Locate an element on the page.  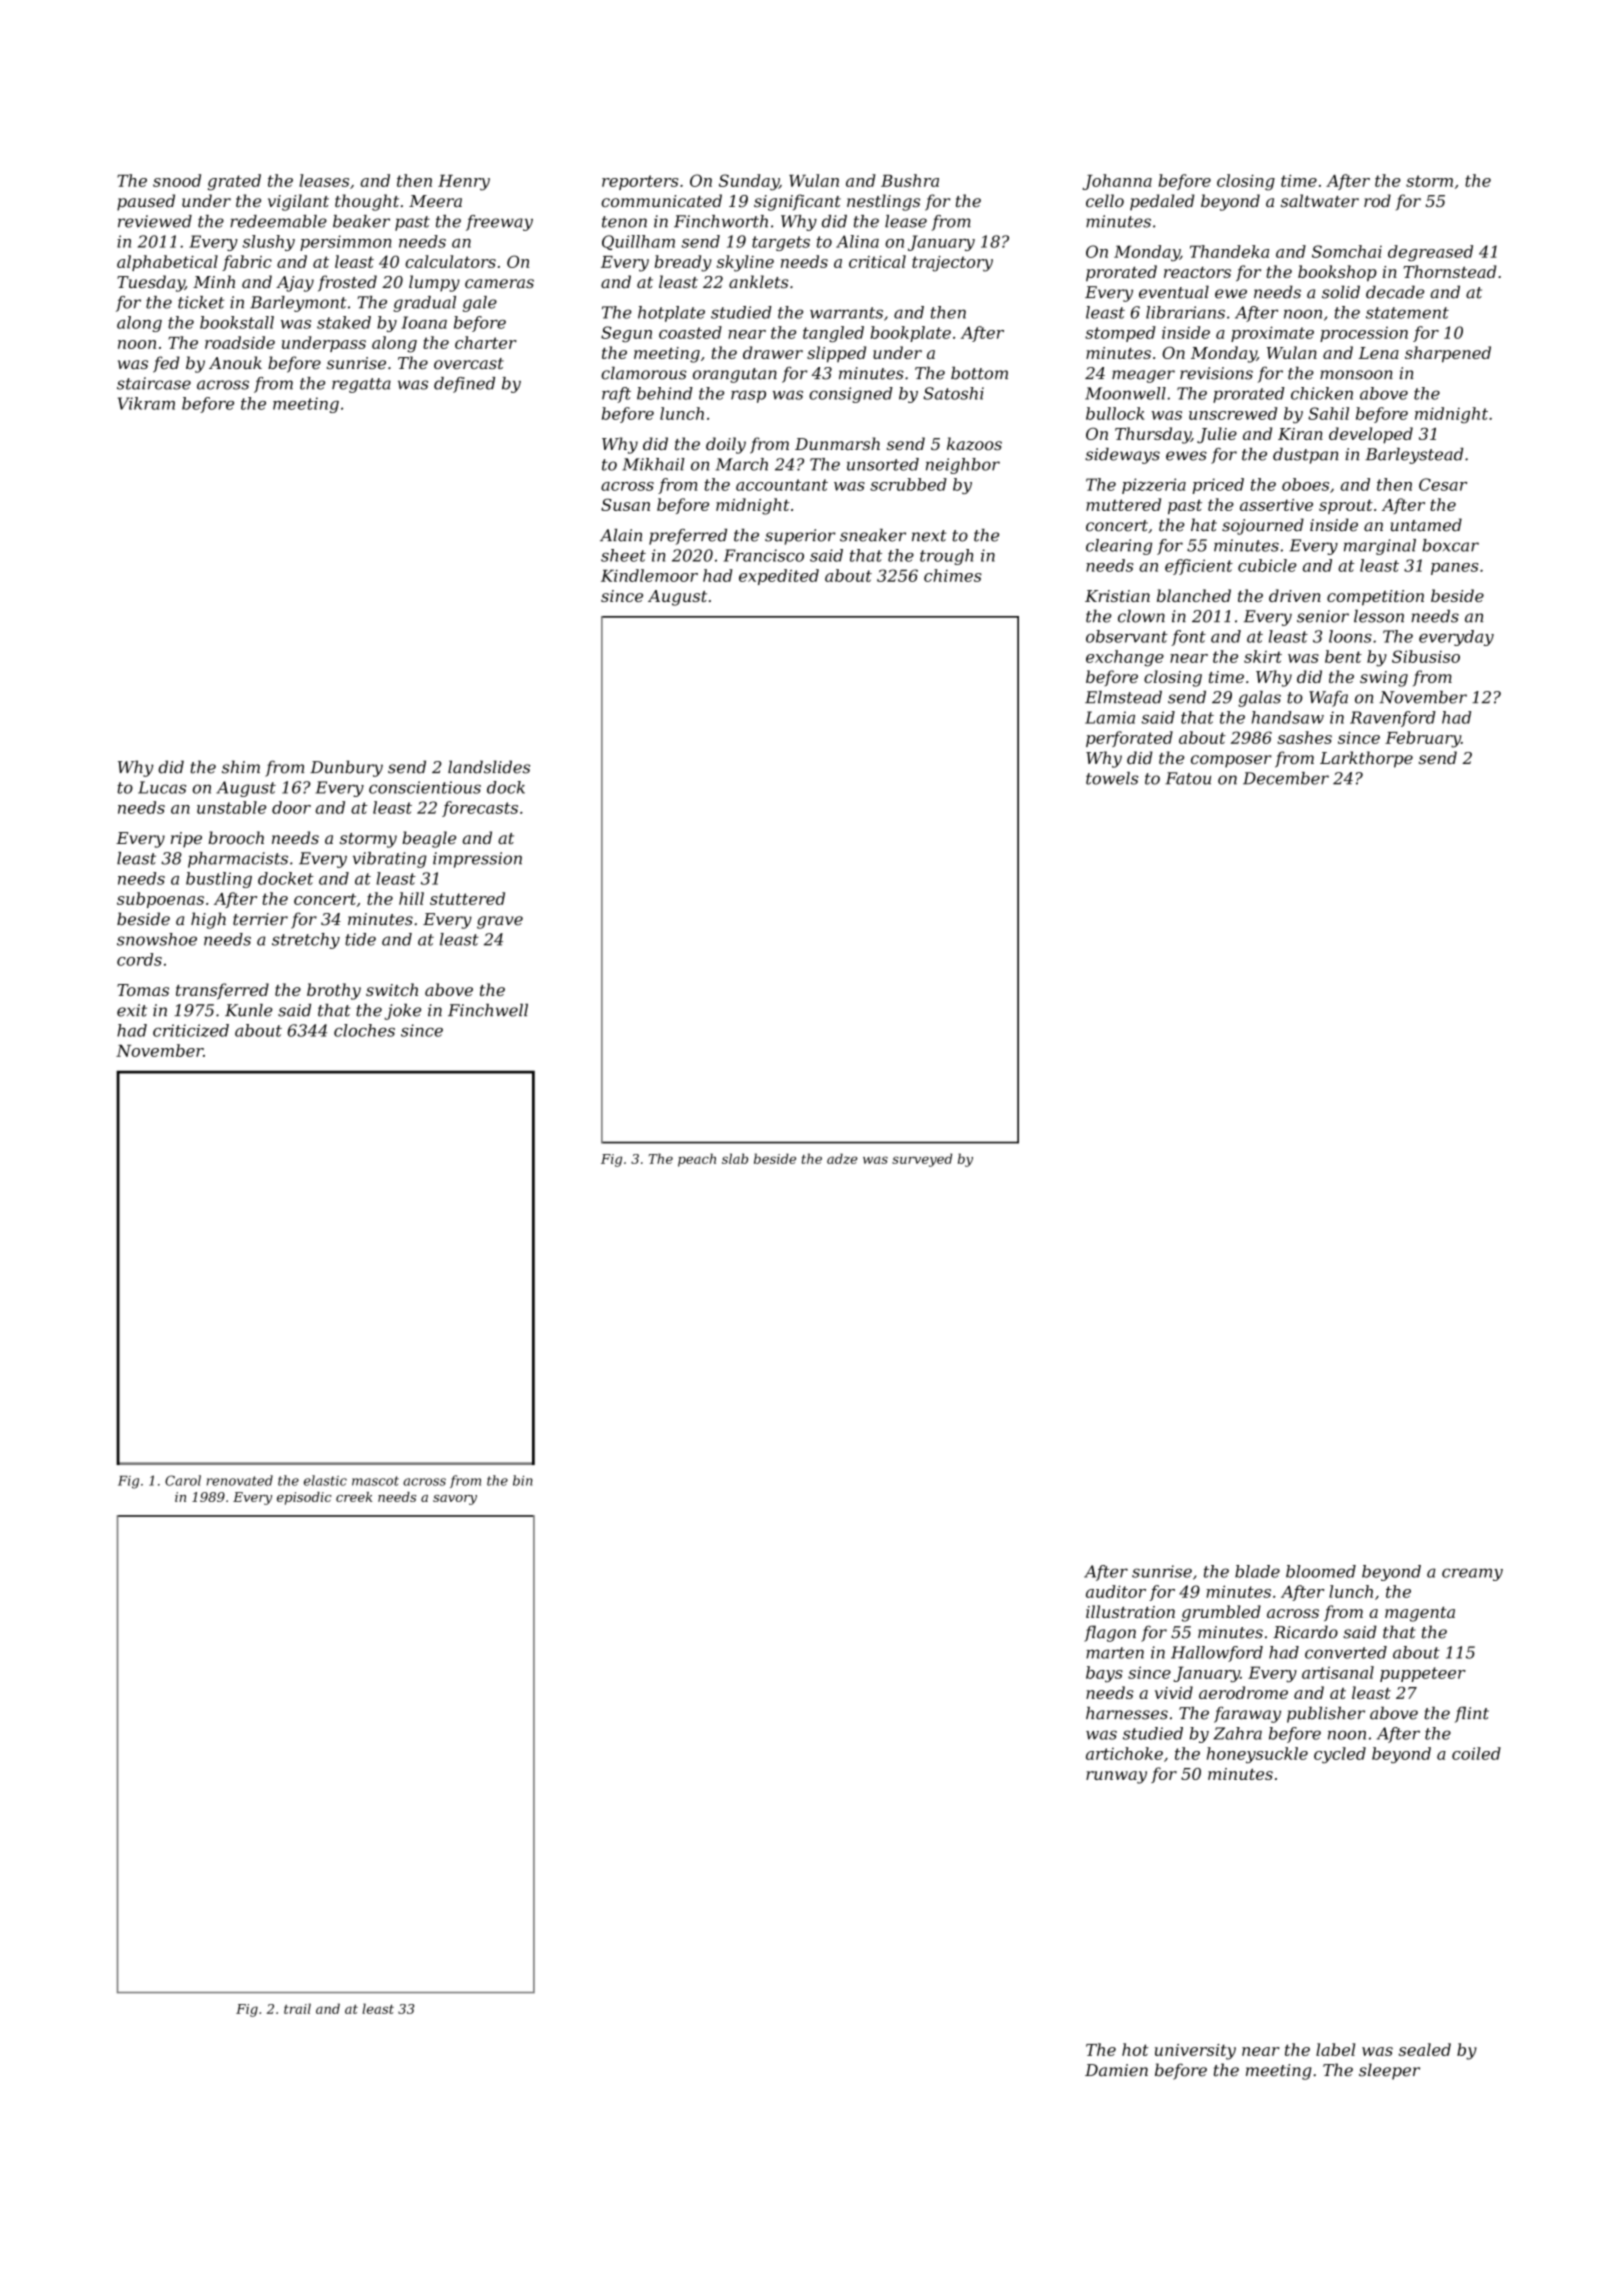
sealed is located at coordinates (1425, 2049).
